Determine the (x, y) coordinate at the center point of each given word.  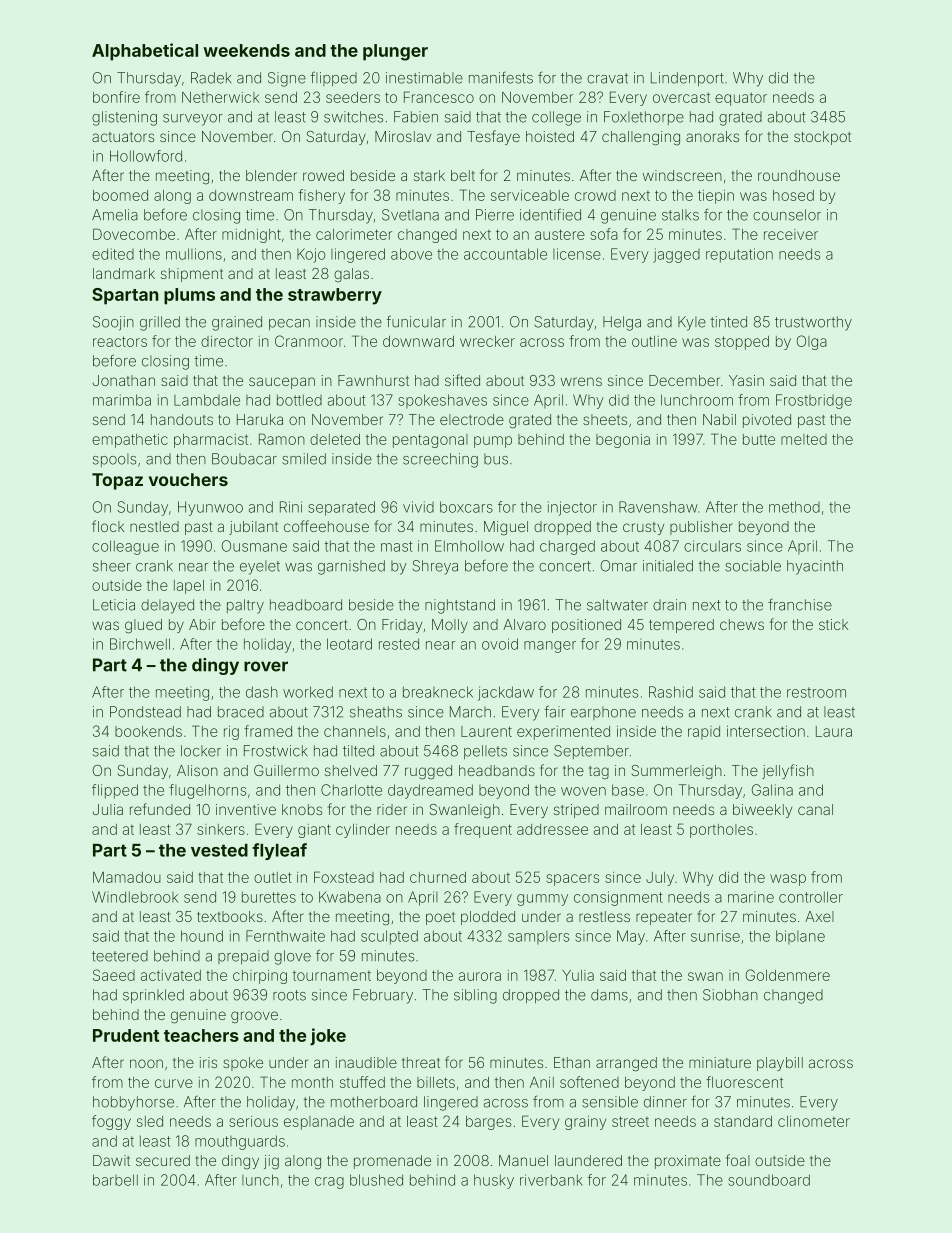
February (383, 996)
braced (241, 712)
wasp (788, 880)
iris (208, 1062)
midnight (251, 236)
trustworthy (813, 323)
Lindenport (687, 79)
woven (583, 791)
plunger (395, 52)
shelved (351, 770)
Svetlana (410, 215)
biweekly (762, 811)
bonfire (116, 97)
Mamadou (127, 877)
